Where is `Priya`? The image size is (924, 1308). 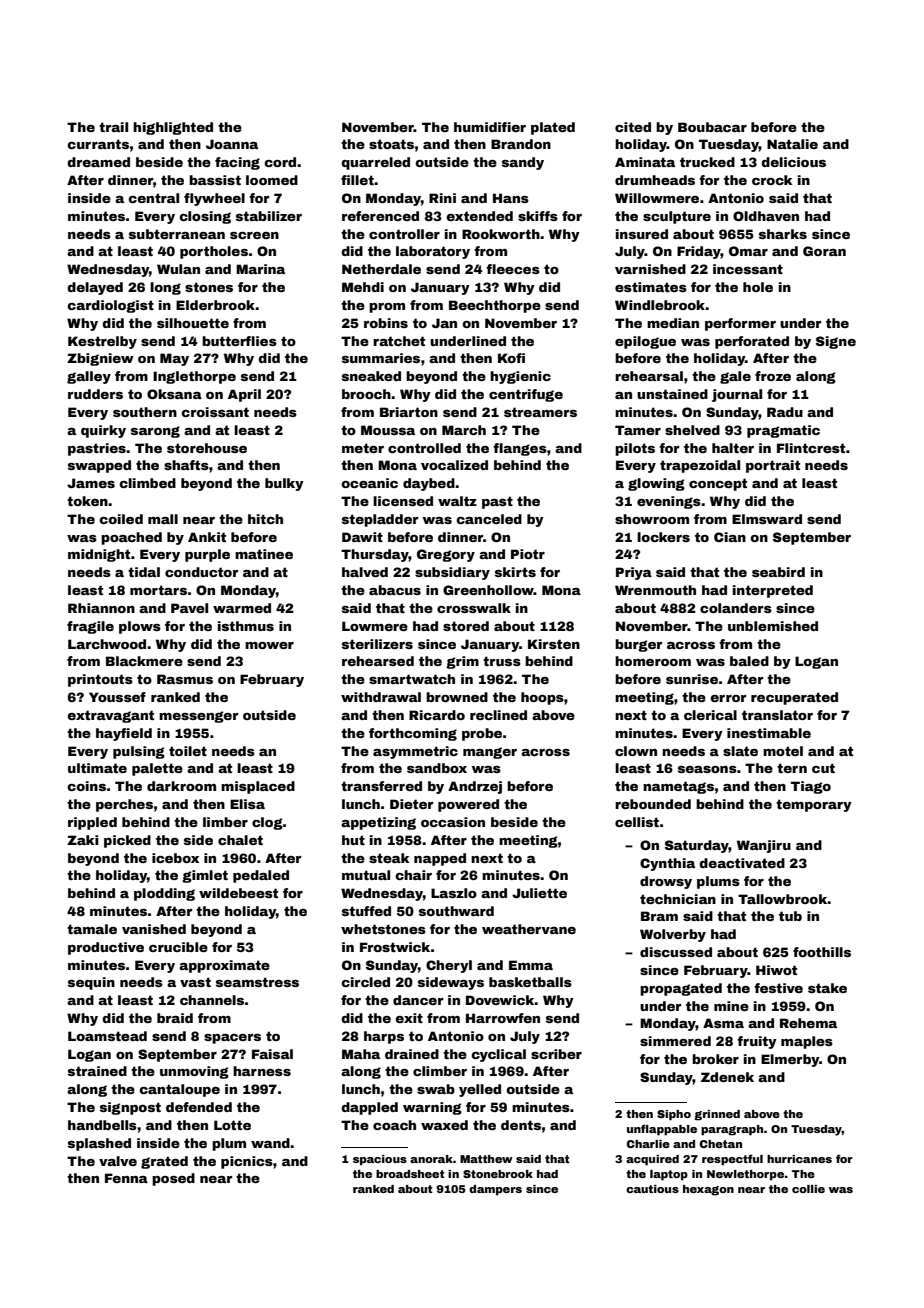
Priya is located at coordinates (634, 573).
